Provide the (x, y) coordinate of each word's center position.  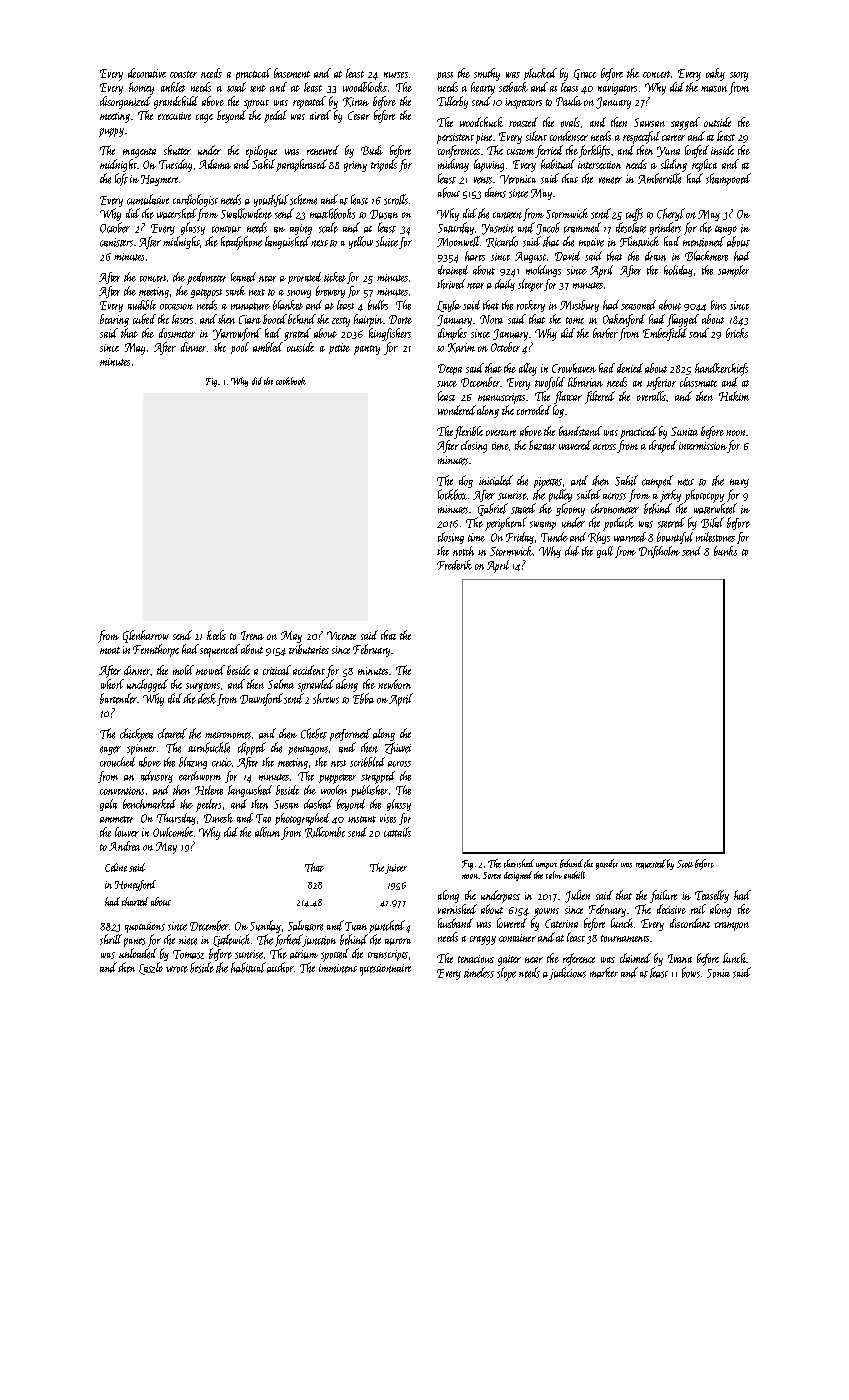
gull (605, 552)
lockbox (452, 494)
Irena (252, 635)
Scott (685, 864)
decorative (147, 73)
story (739, 76)
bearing (114, 320)
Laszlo (151, 968)
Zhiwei (398, 748)
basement (292, 73)
